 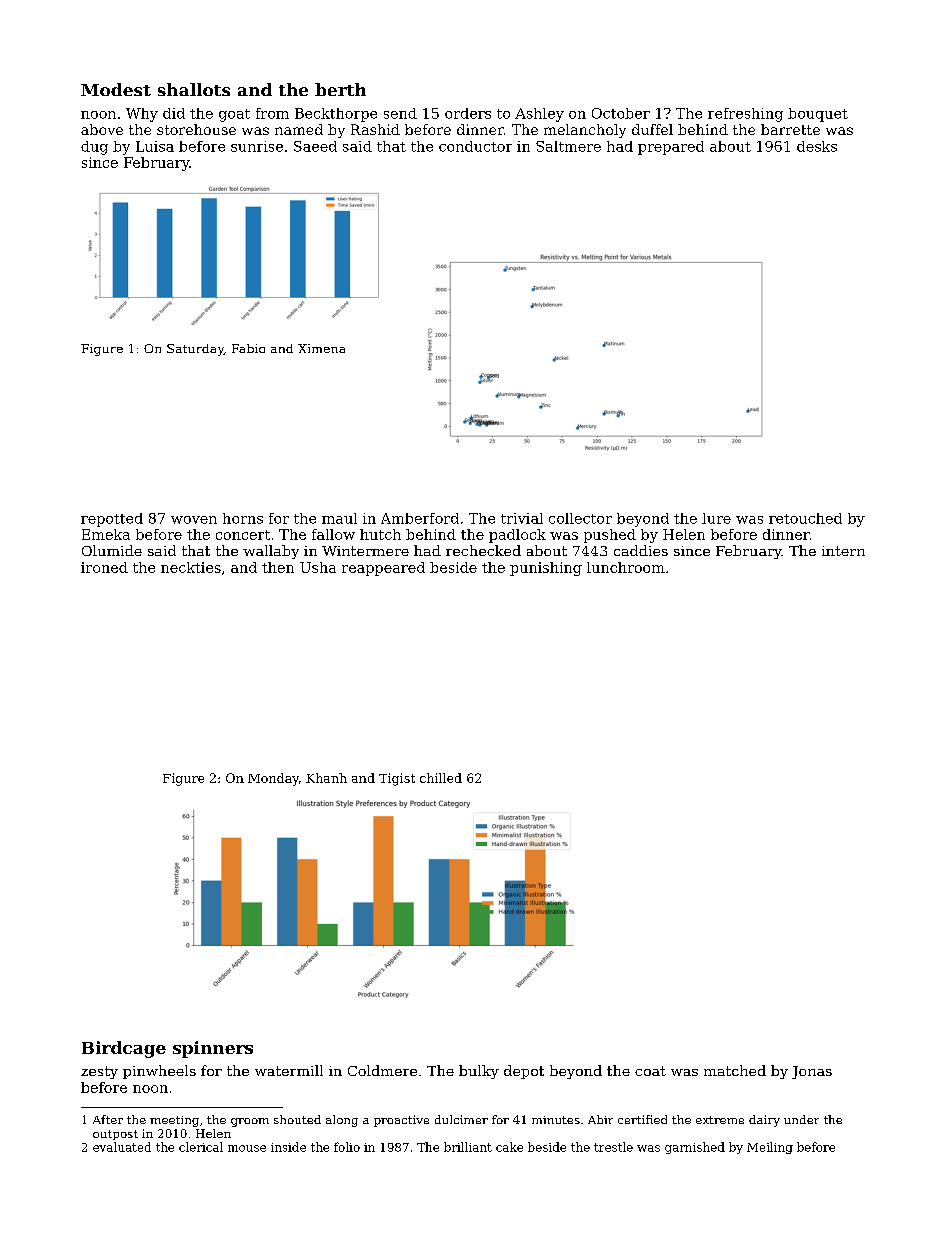 What do you see at coordinates (326, 778) in the screenshot?
I see `Khanh` at bounding box center [326, 778].
